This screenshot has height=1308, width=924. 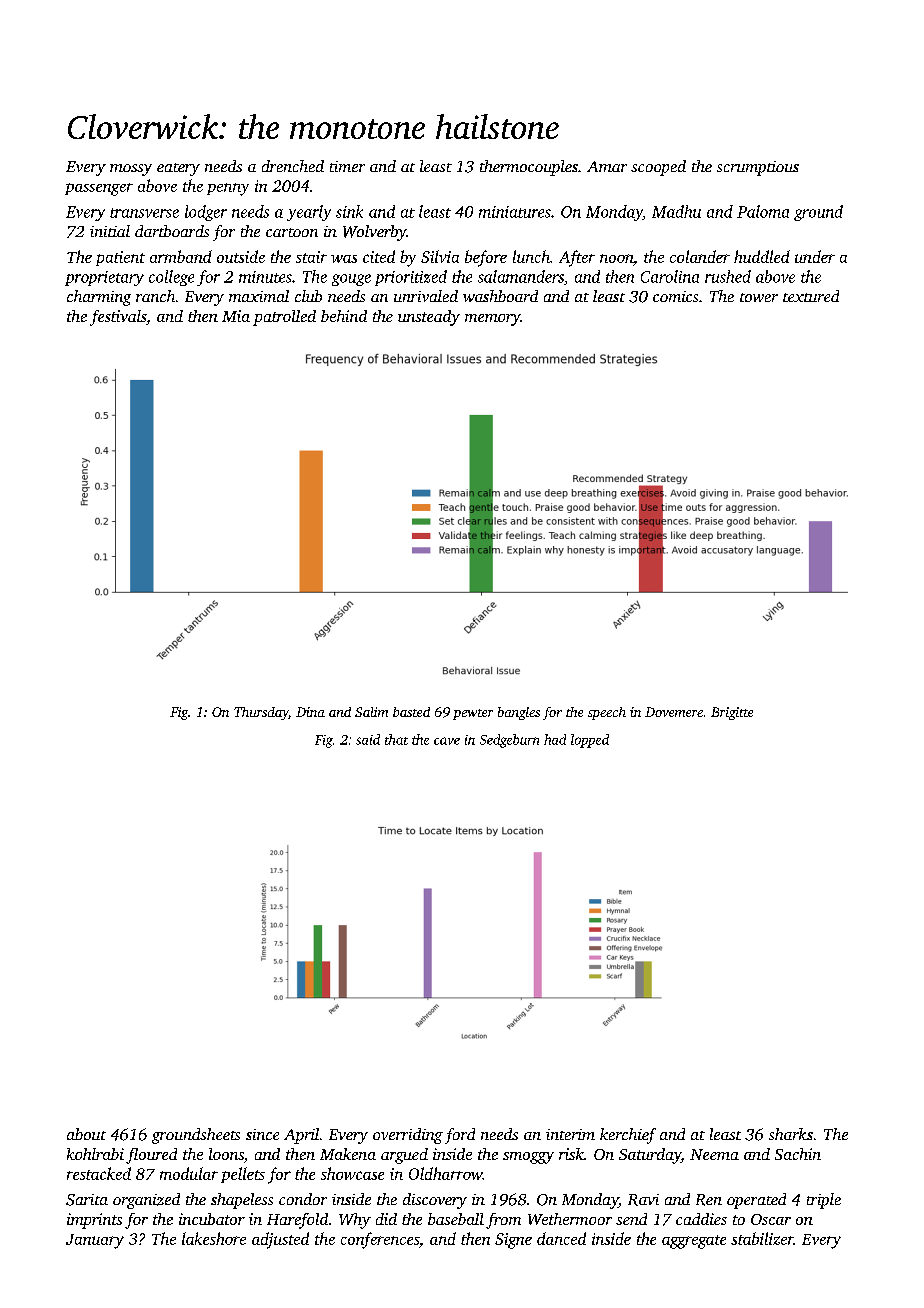 I want to click on thermocouples, so click(x=529, y=168).
